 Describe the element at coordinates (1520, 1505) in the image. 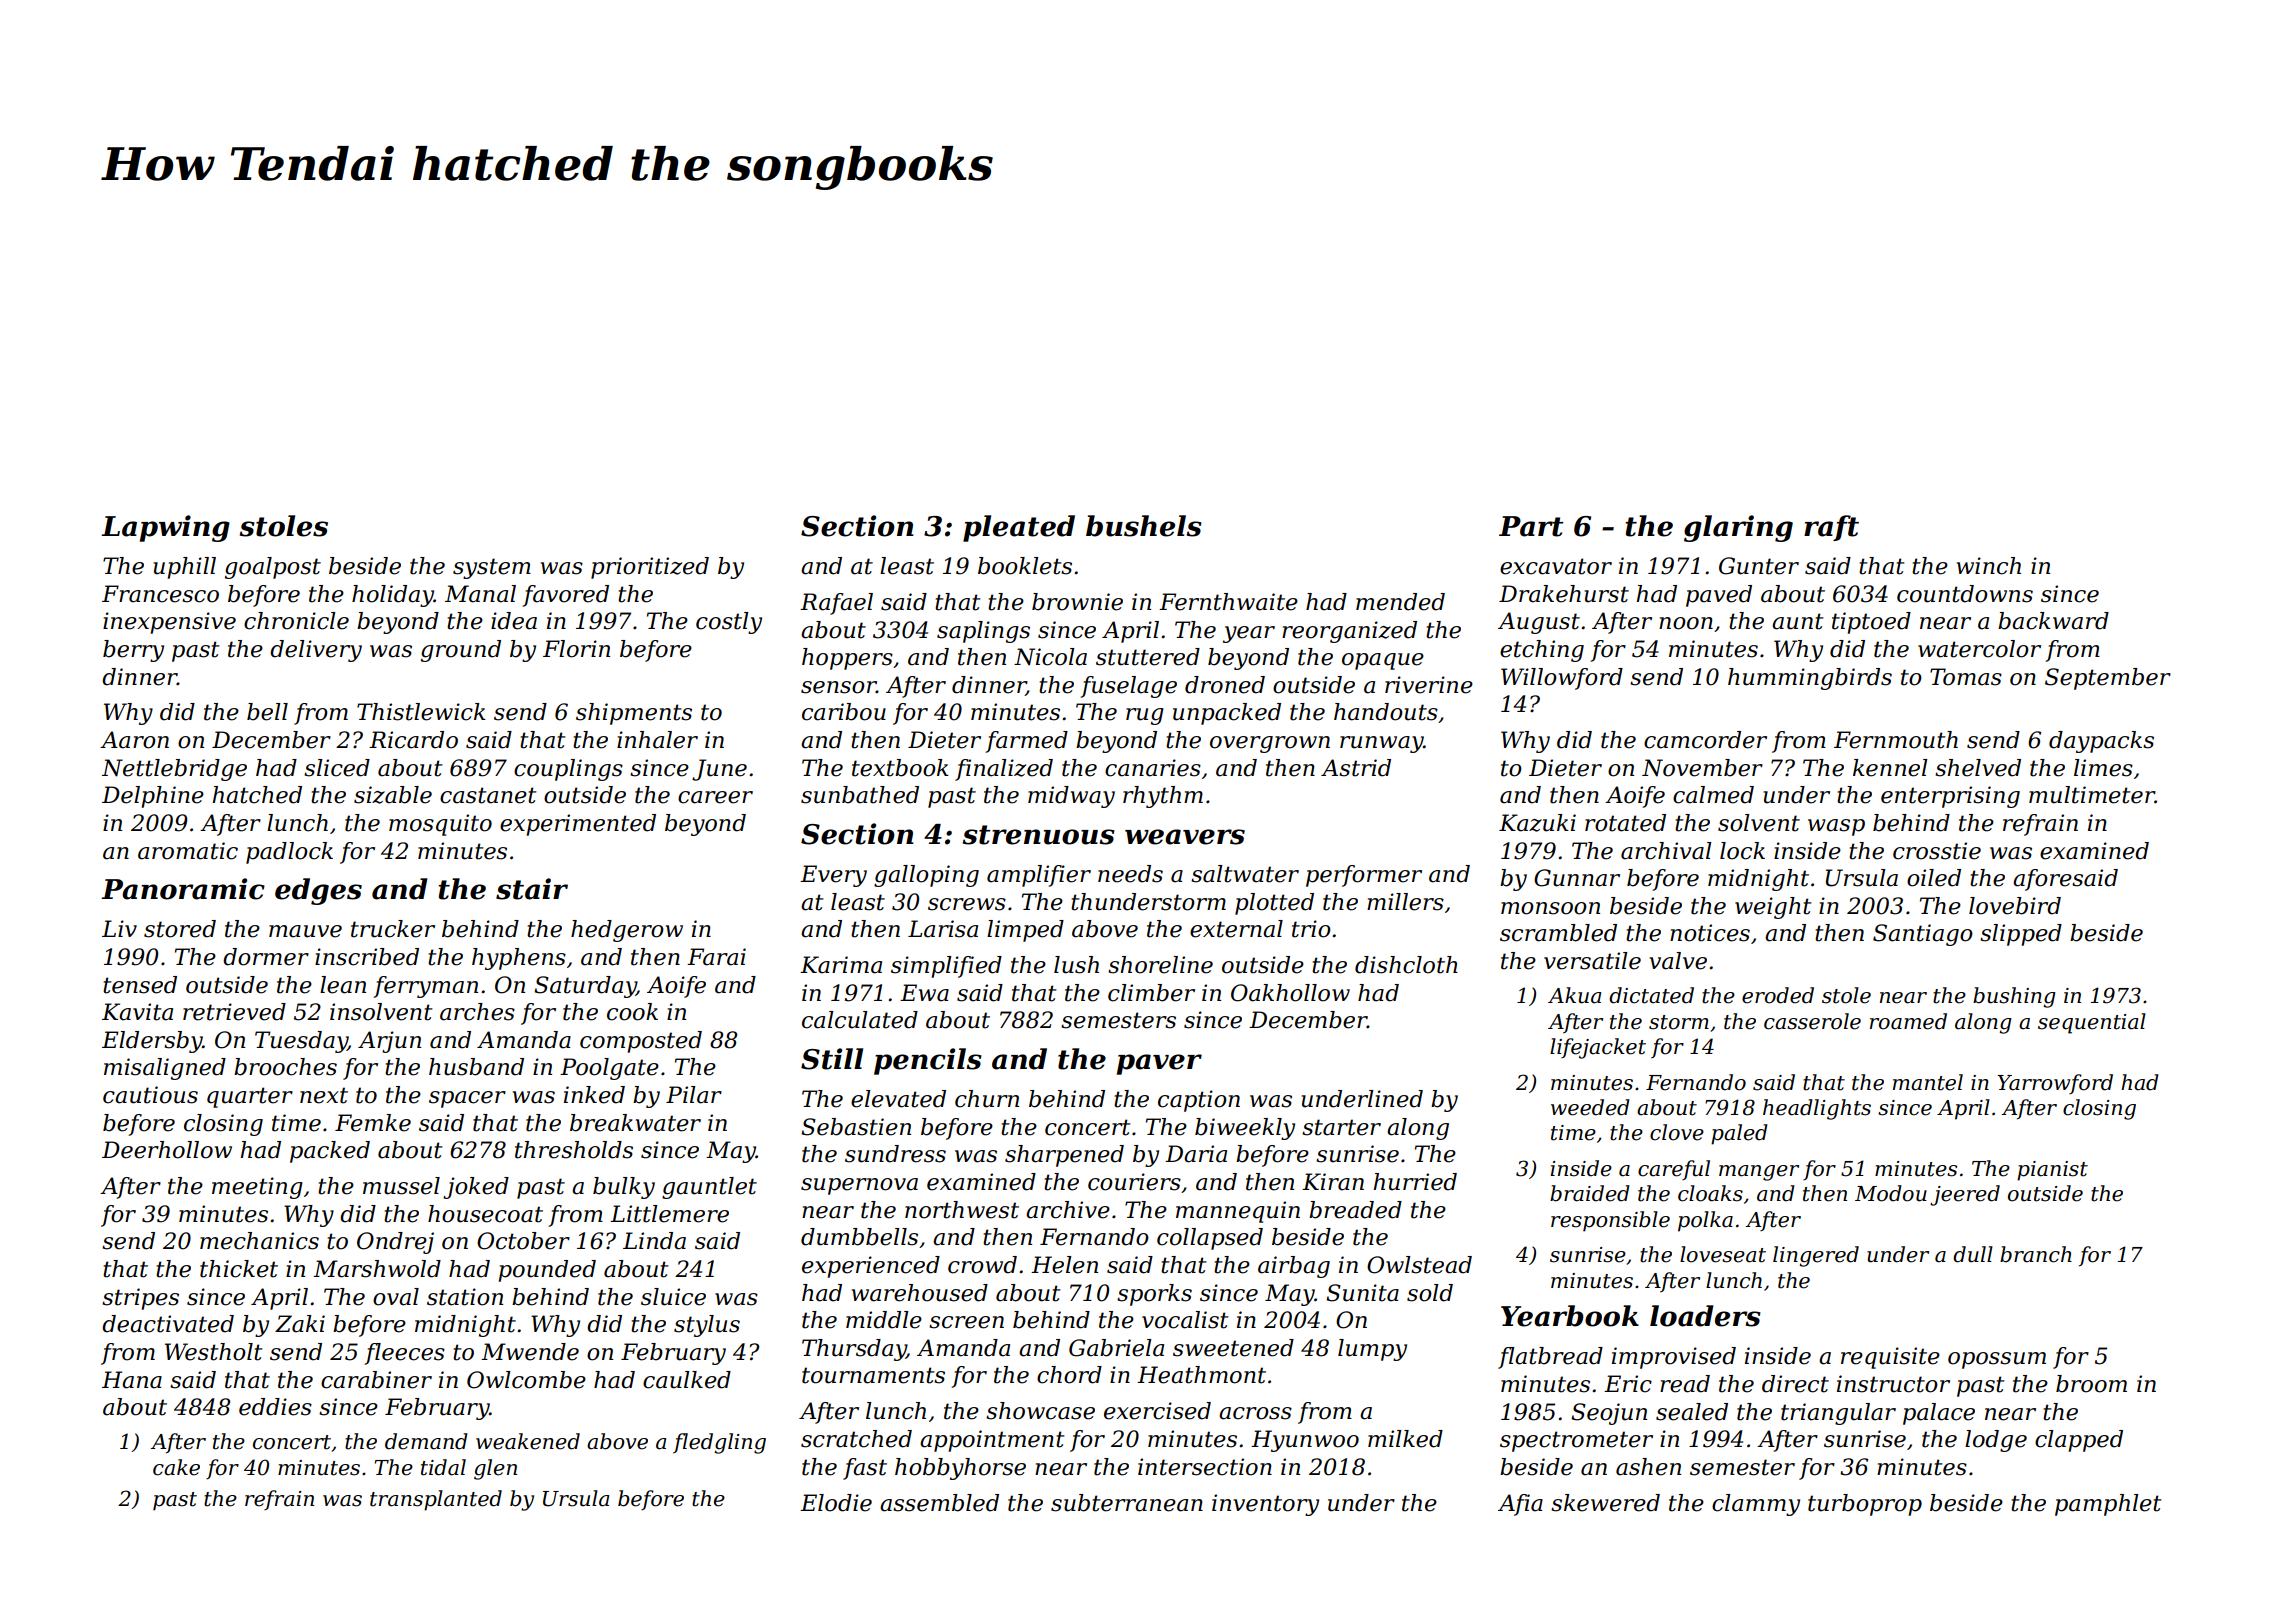

I see `Afia` at that location.
